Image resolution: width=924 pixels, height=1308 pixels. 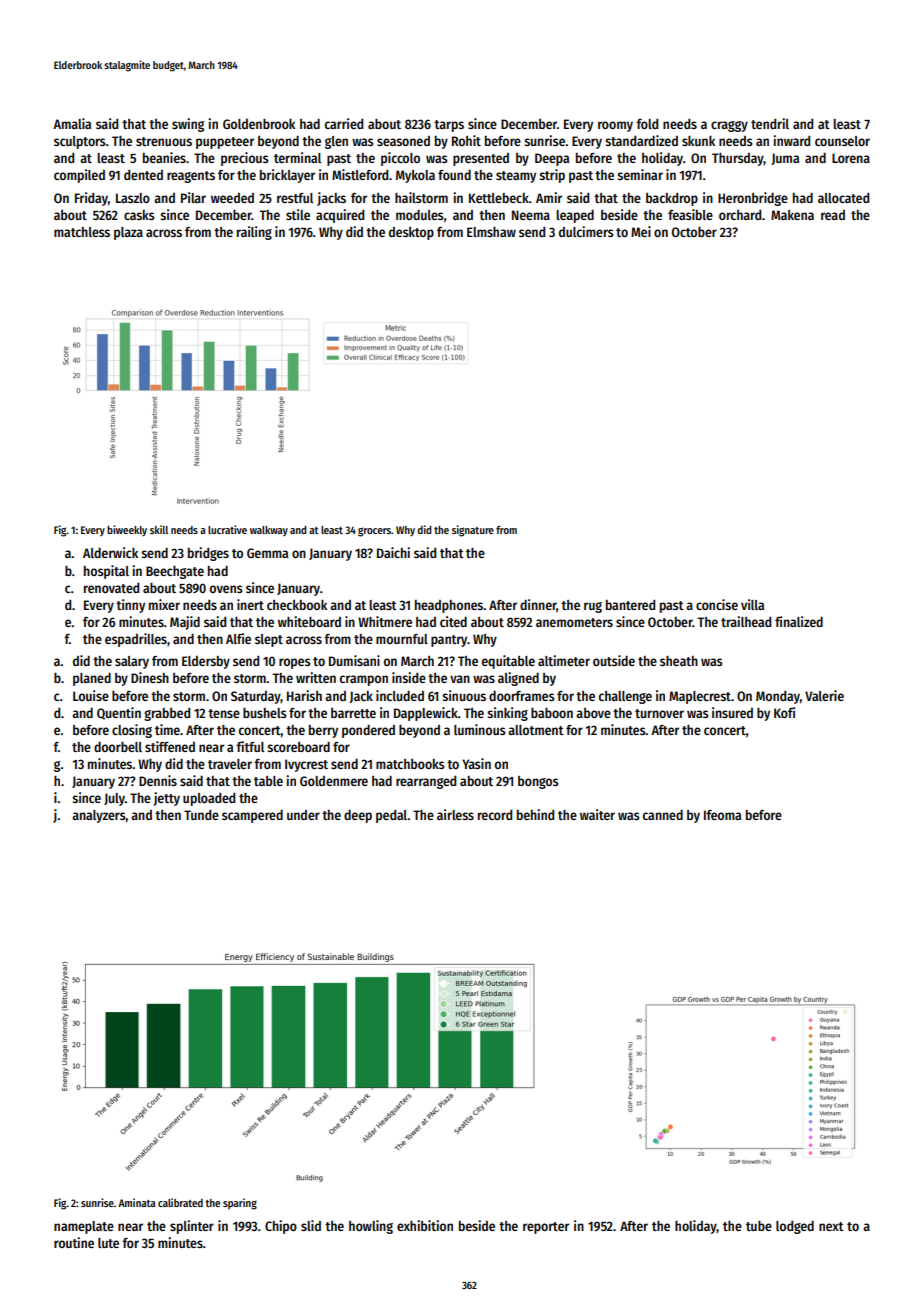 I want to click on desktop, so click(x=411, y=233).
